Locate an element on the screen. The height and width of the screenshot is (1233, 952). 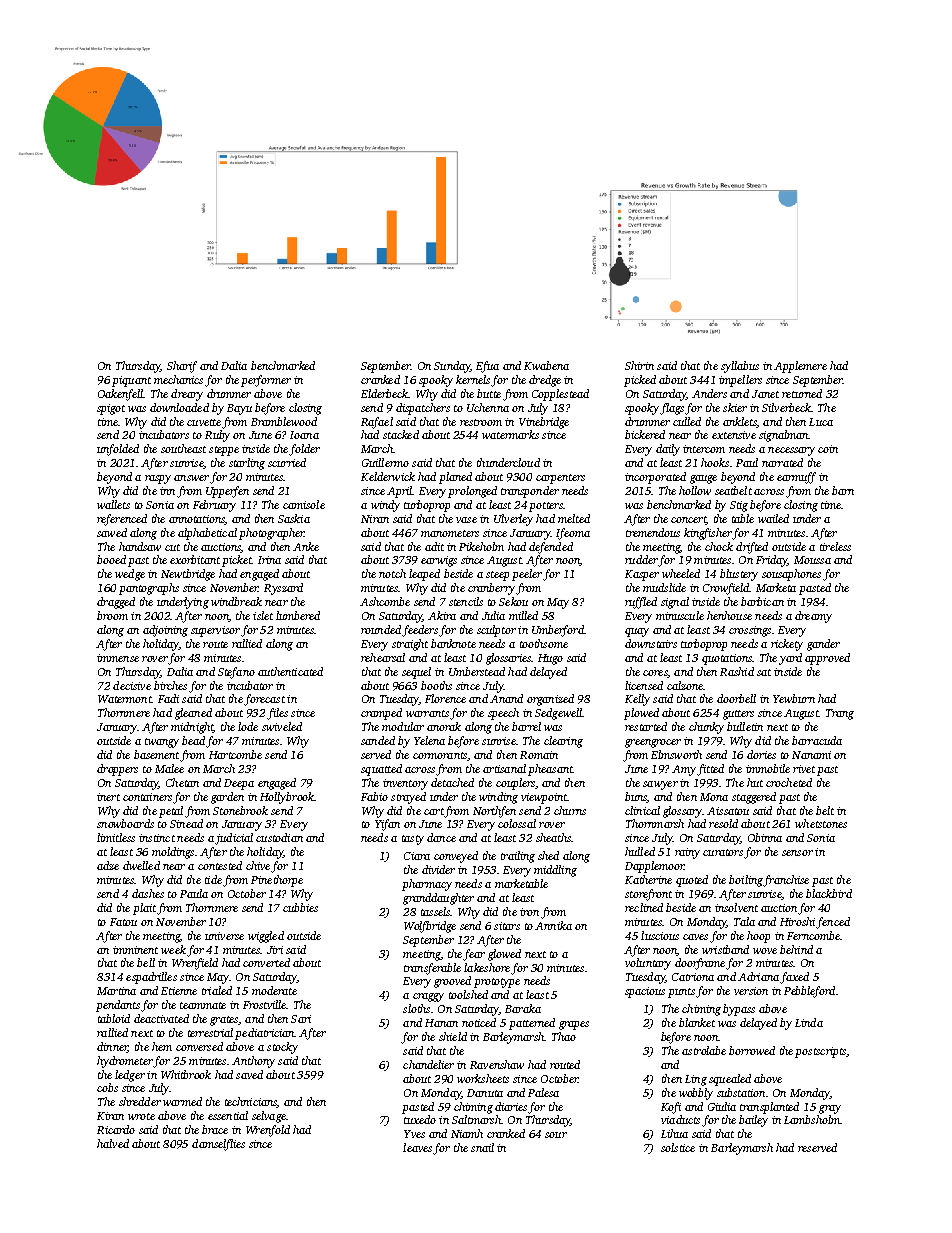
halved is located at coordinates (113, 1143).
